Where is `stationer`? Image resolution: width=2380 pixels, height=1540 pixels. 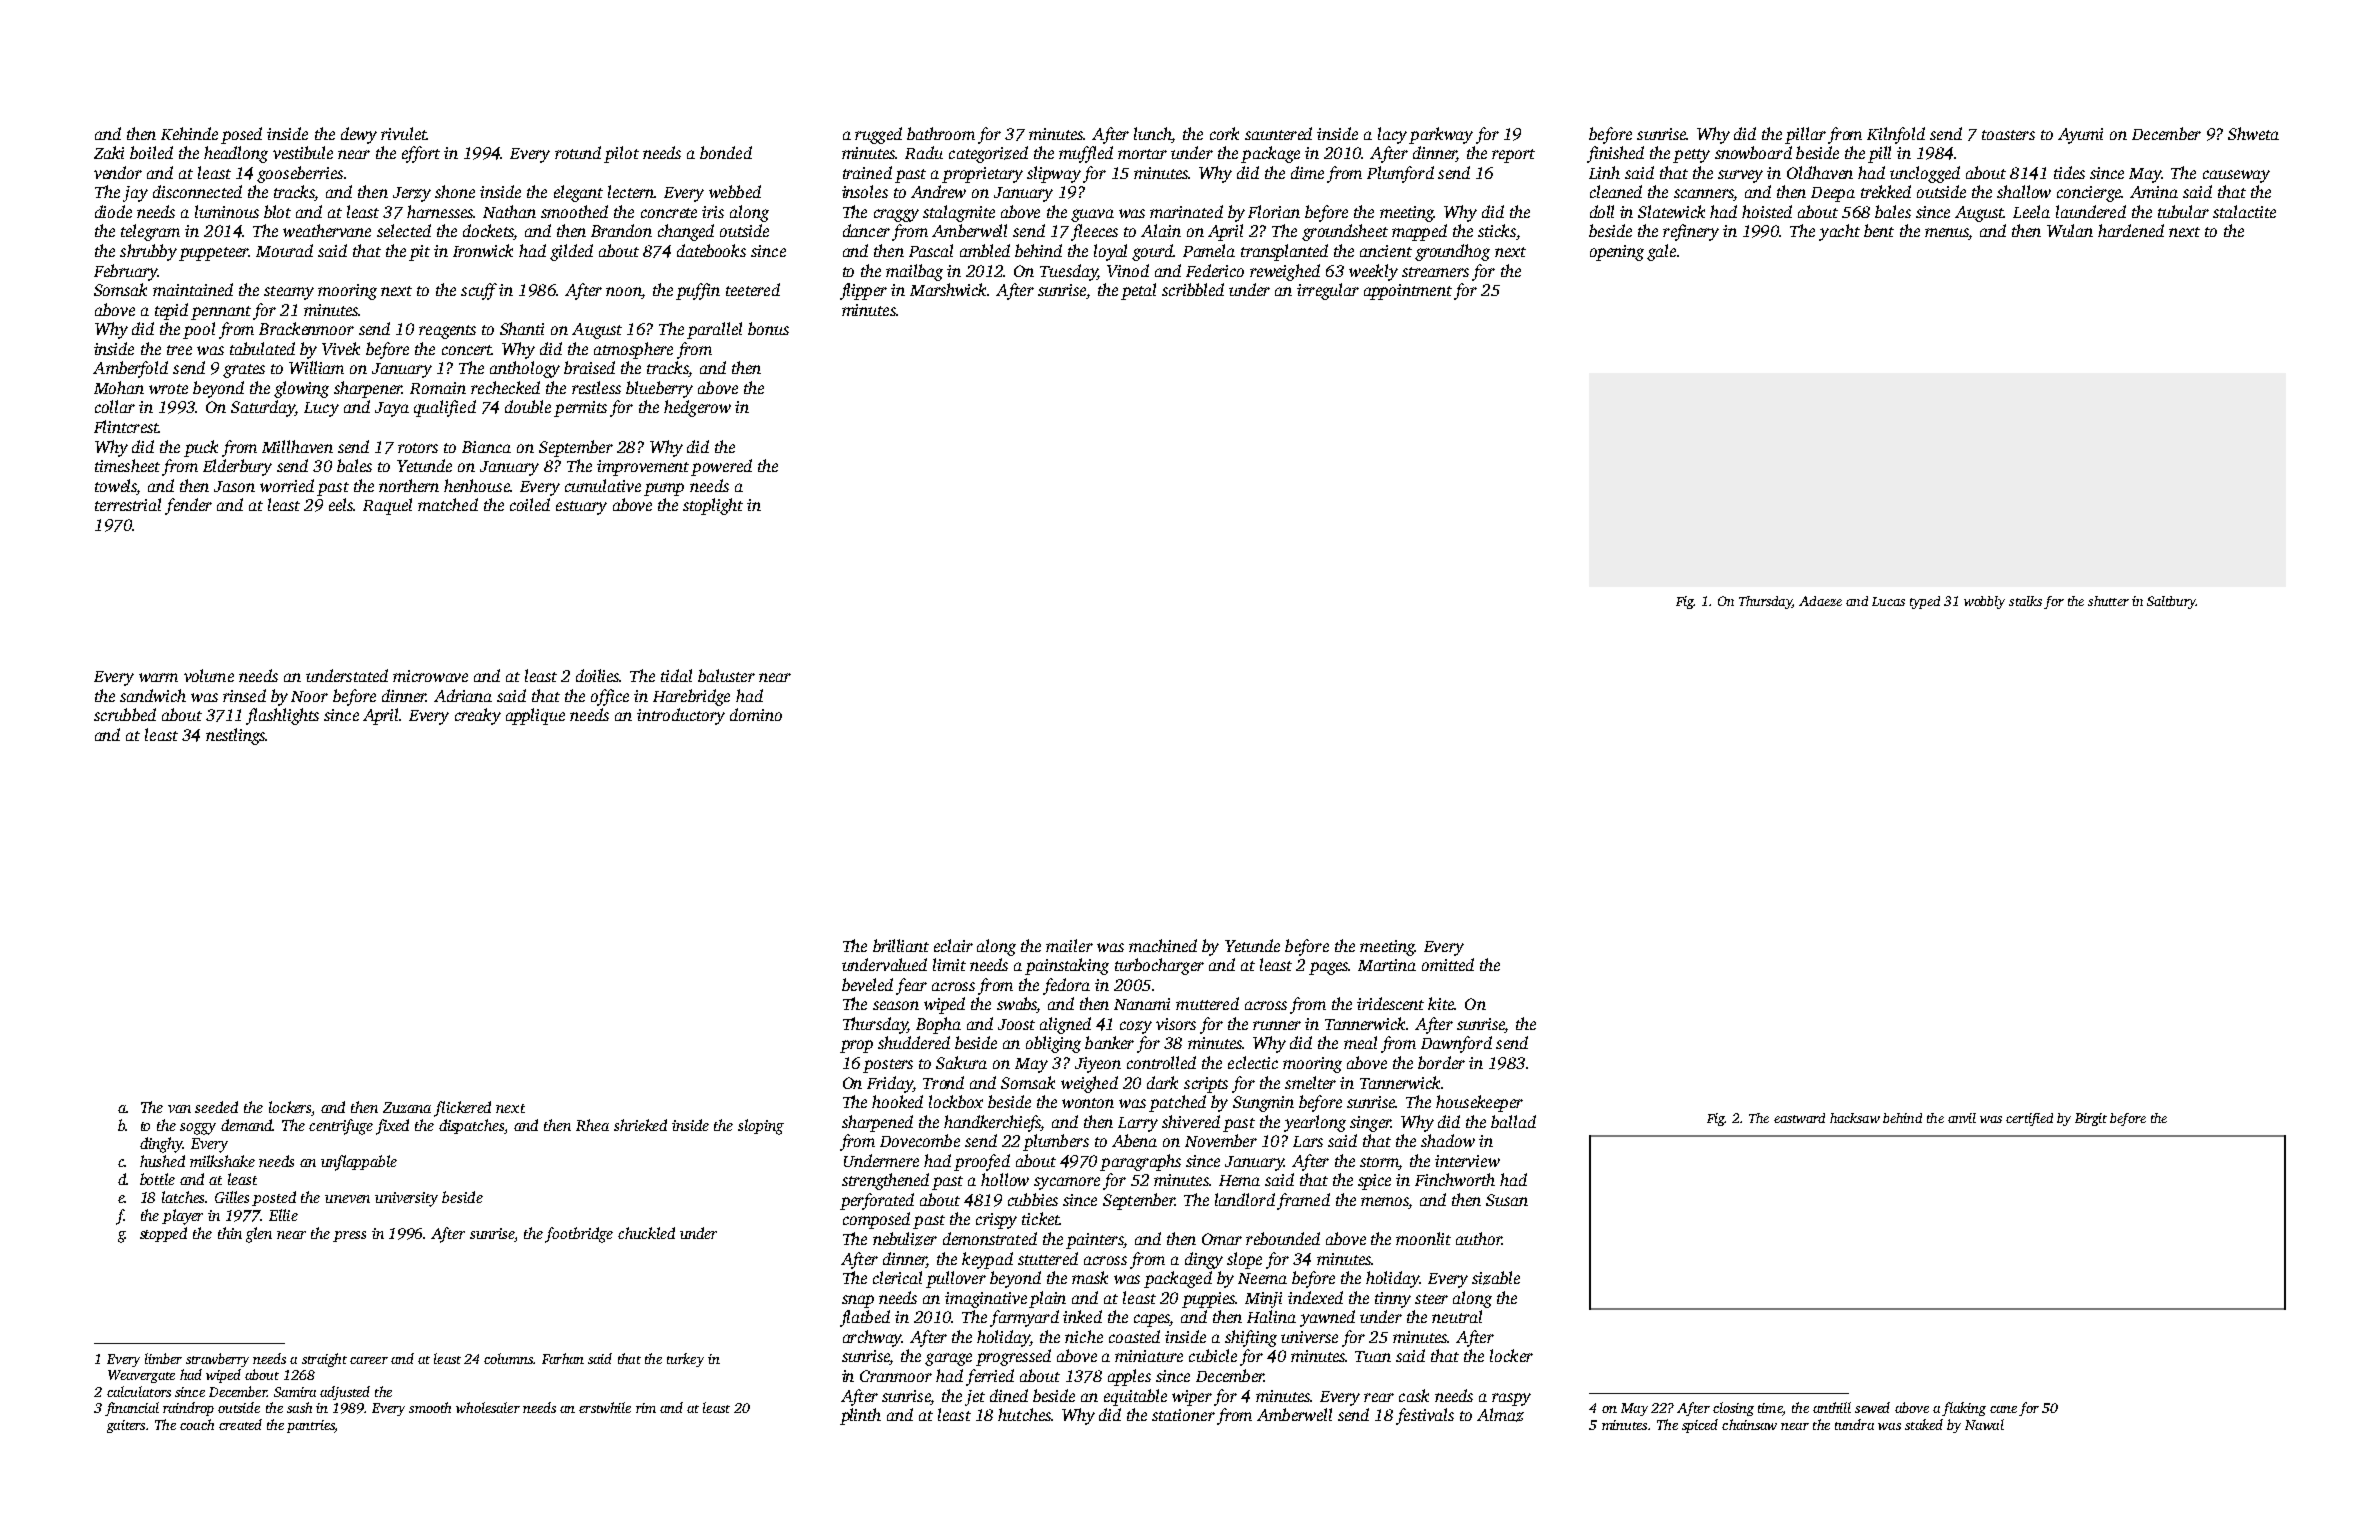 stationer is located at coordinates (1183, 1415).
